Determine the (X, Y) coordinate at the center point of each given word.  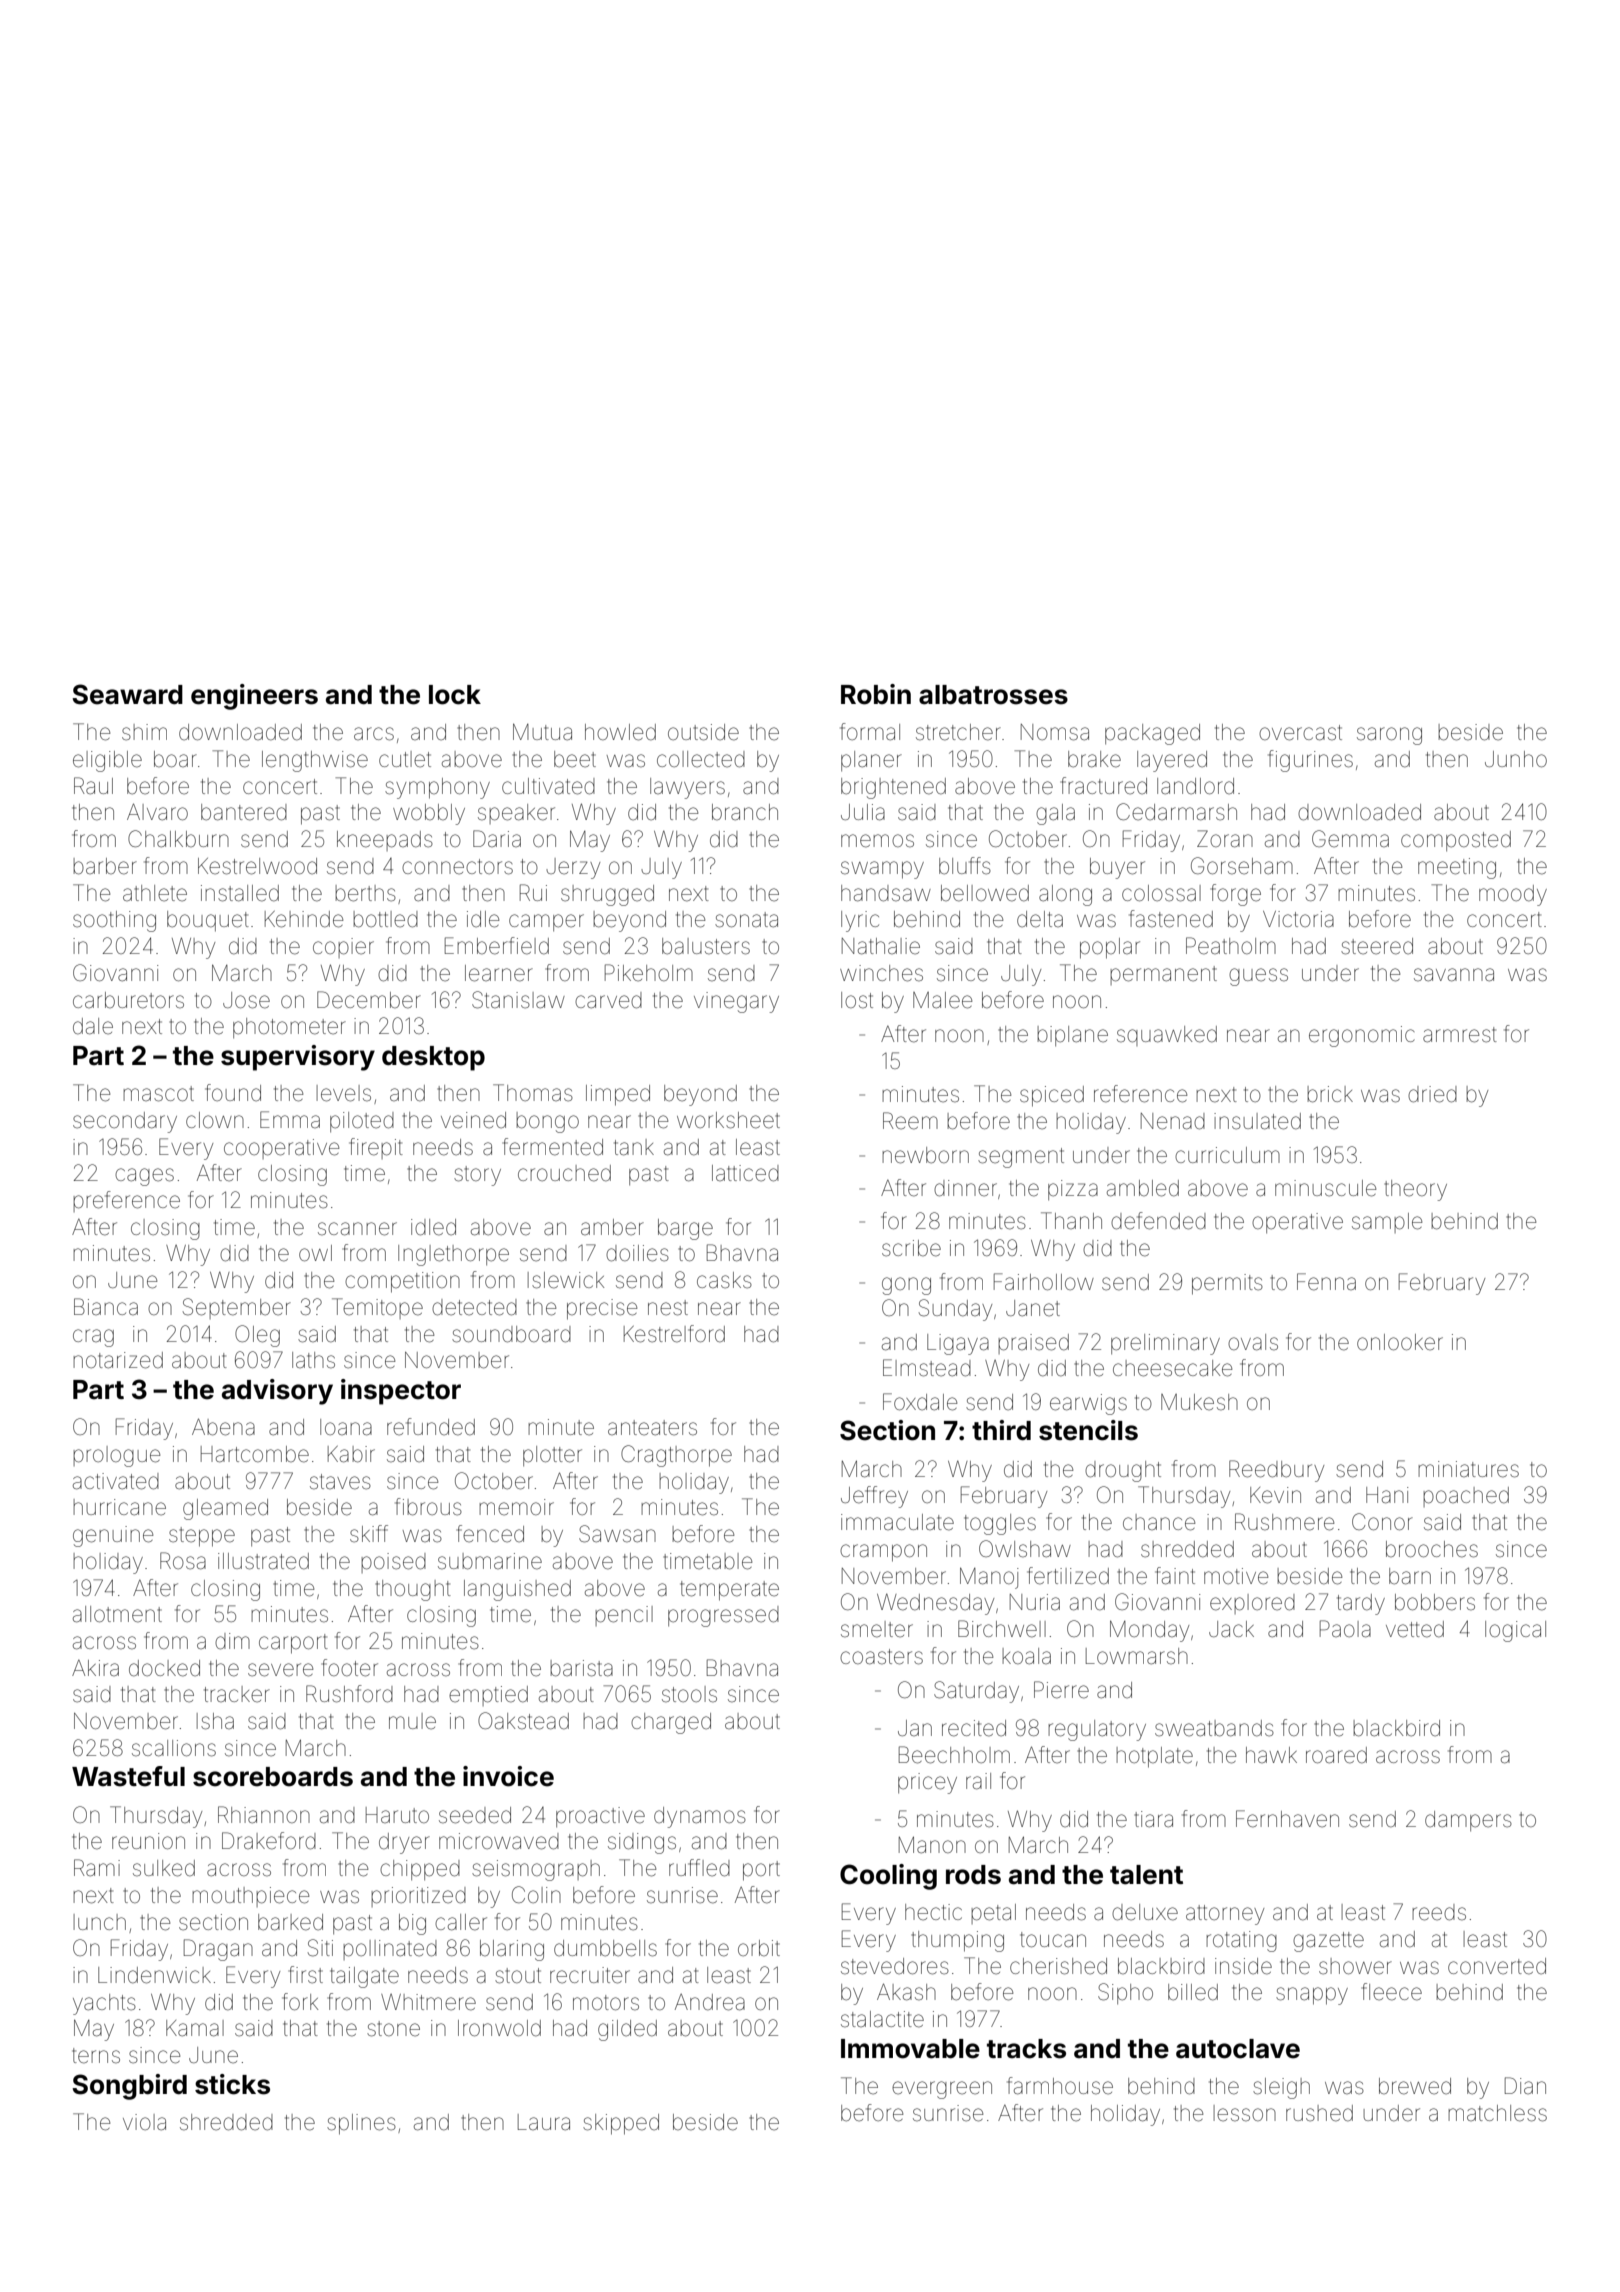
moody (1513, 895)
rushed (1319, 2113)
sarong (1389, 736)
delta (1040, 919)
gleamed (225, 1509)
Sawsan (617, 1534)
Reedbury (1276, 1471)
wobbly (429, 814)
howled (620, 732)
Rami (97, 1868)
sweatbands (1214, 1728)
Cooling (888, 1877)
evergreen (942, 2090)
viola (144, 2122)
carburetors (128, 1000)
